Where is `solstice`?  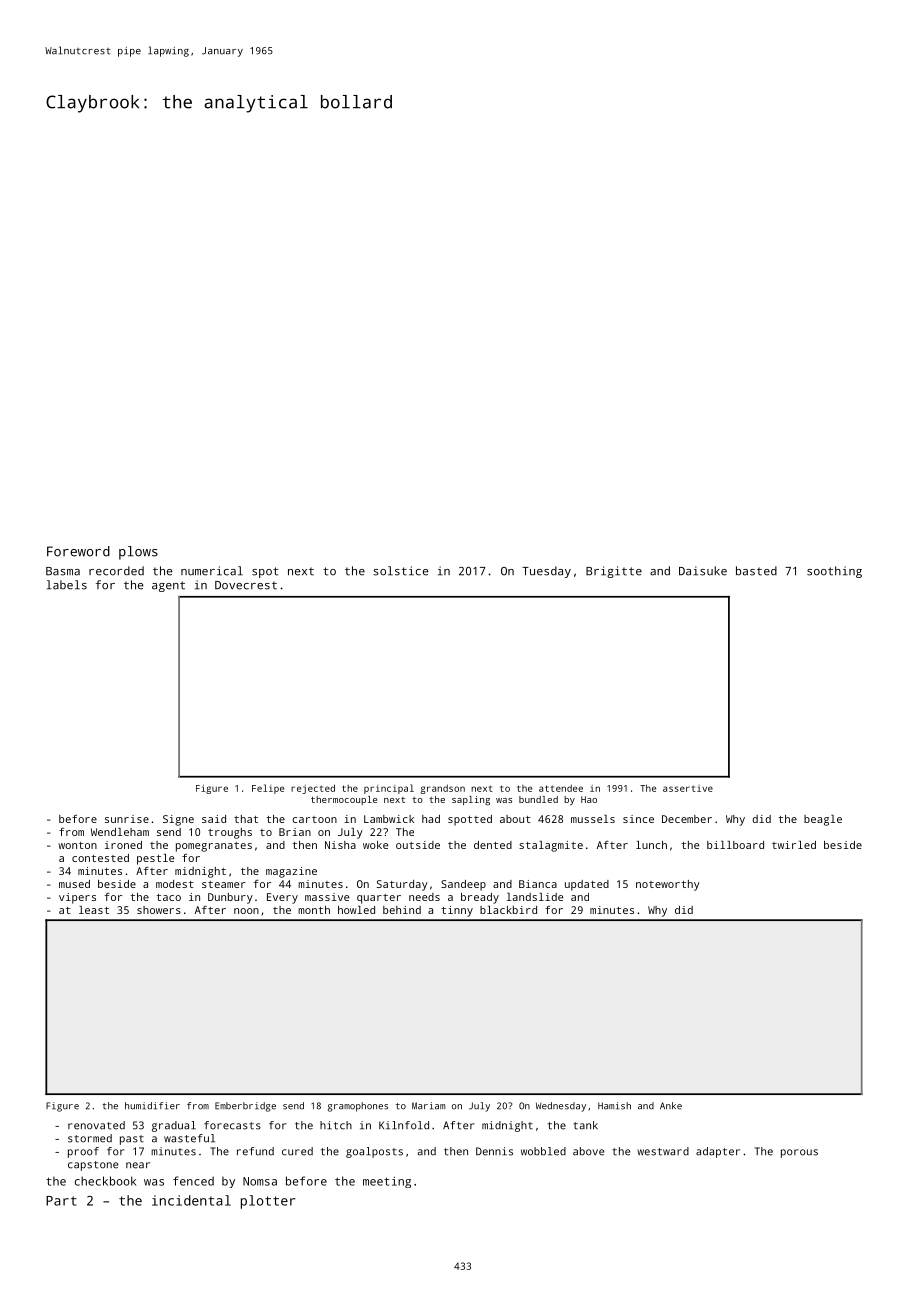 solstice is located at coordinates (400, 571).
